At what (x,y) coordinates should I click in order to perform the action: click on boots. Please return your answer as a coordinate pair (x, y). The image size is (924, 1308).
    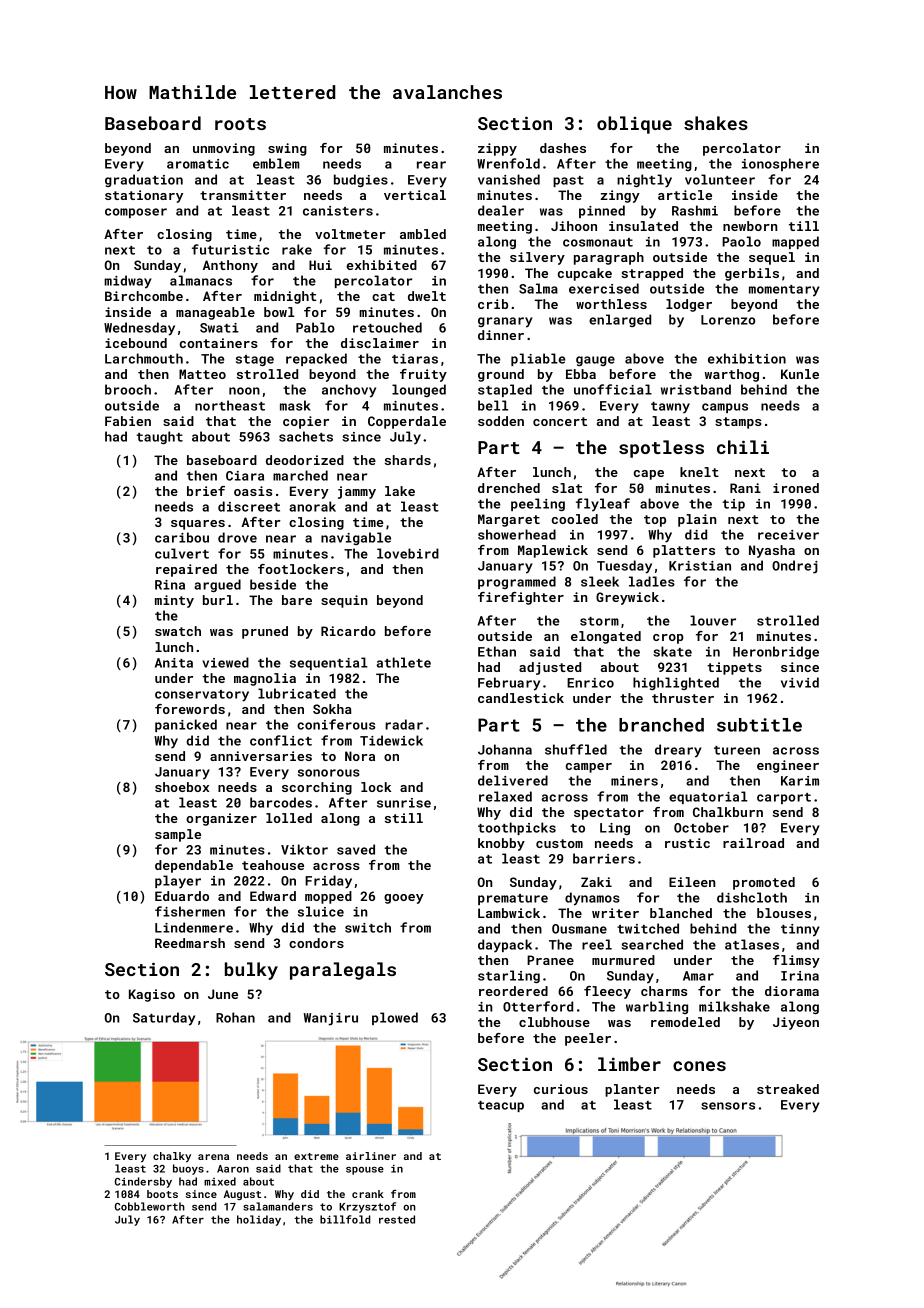
    Looking at the image, I should click on (162, 1194).
